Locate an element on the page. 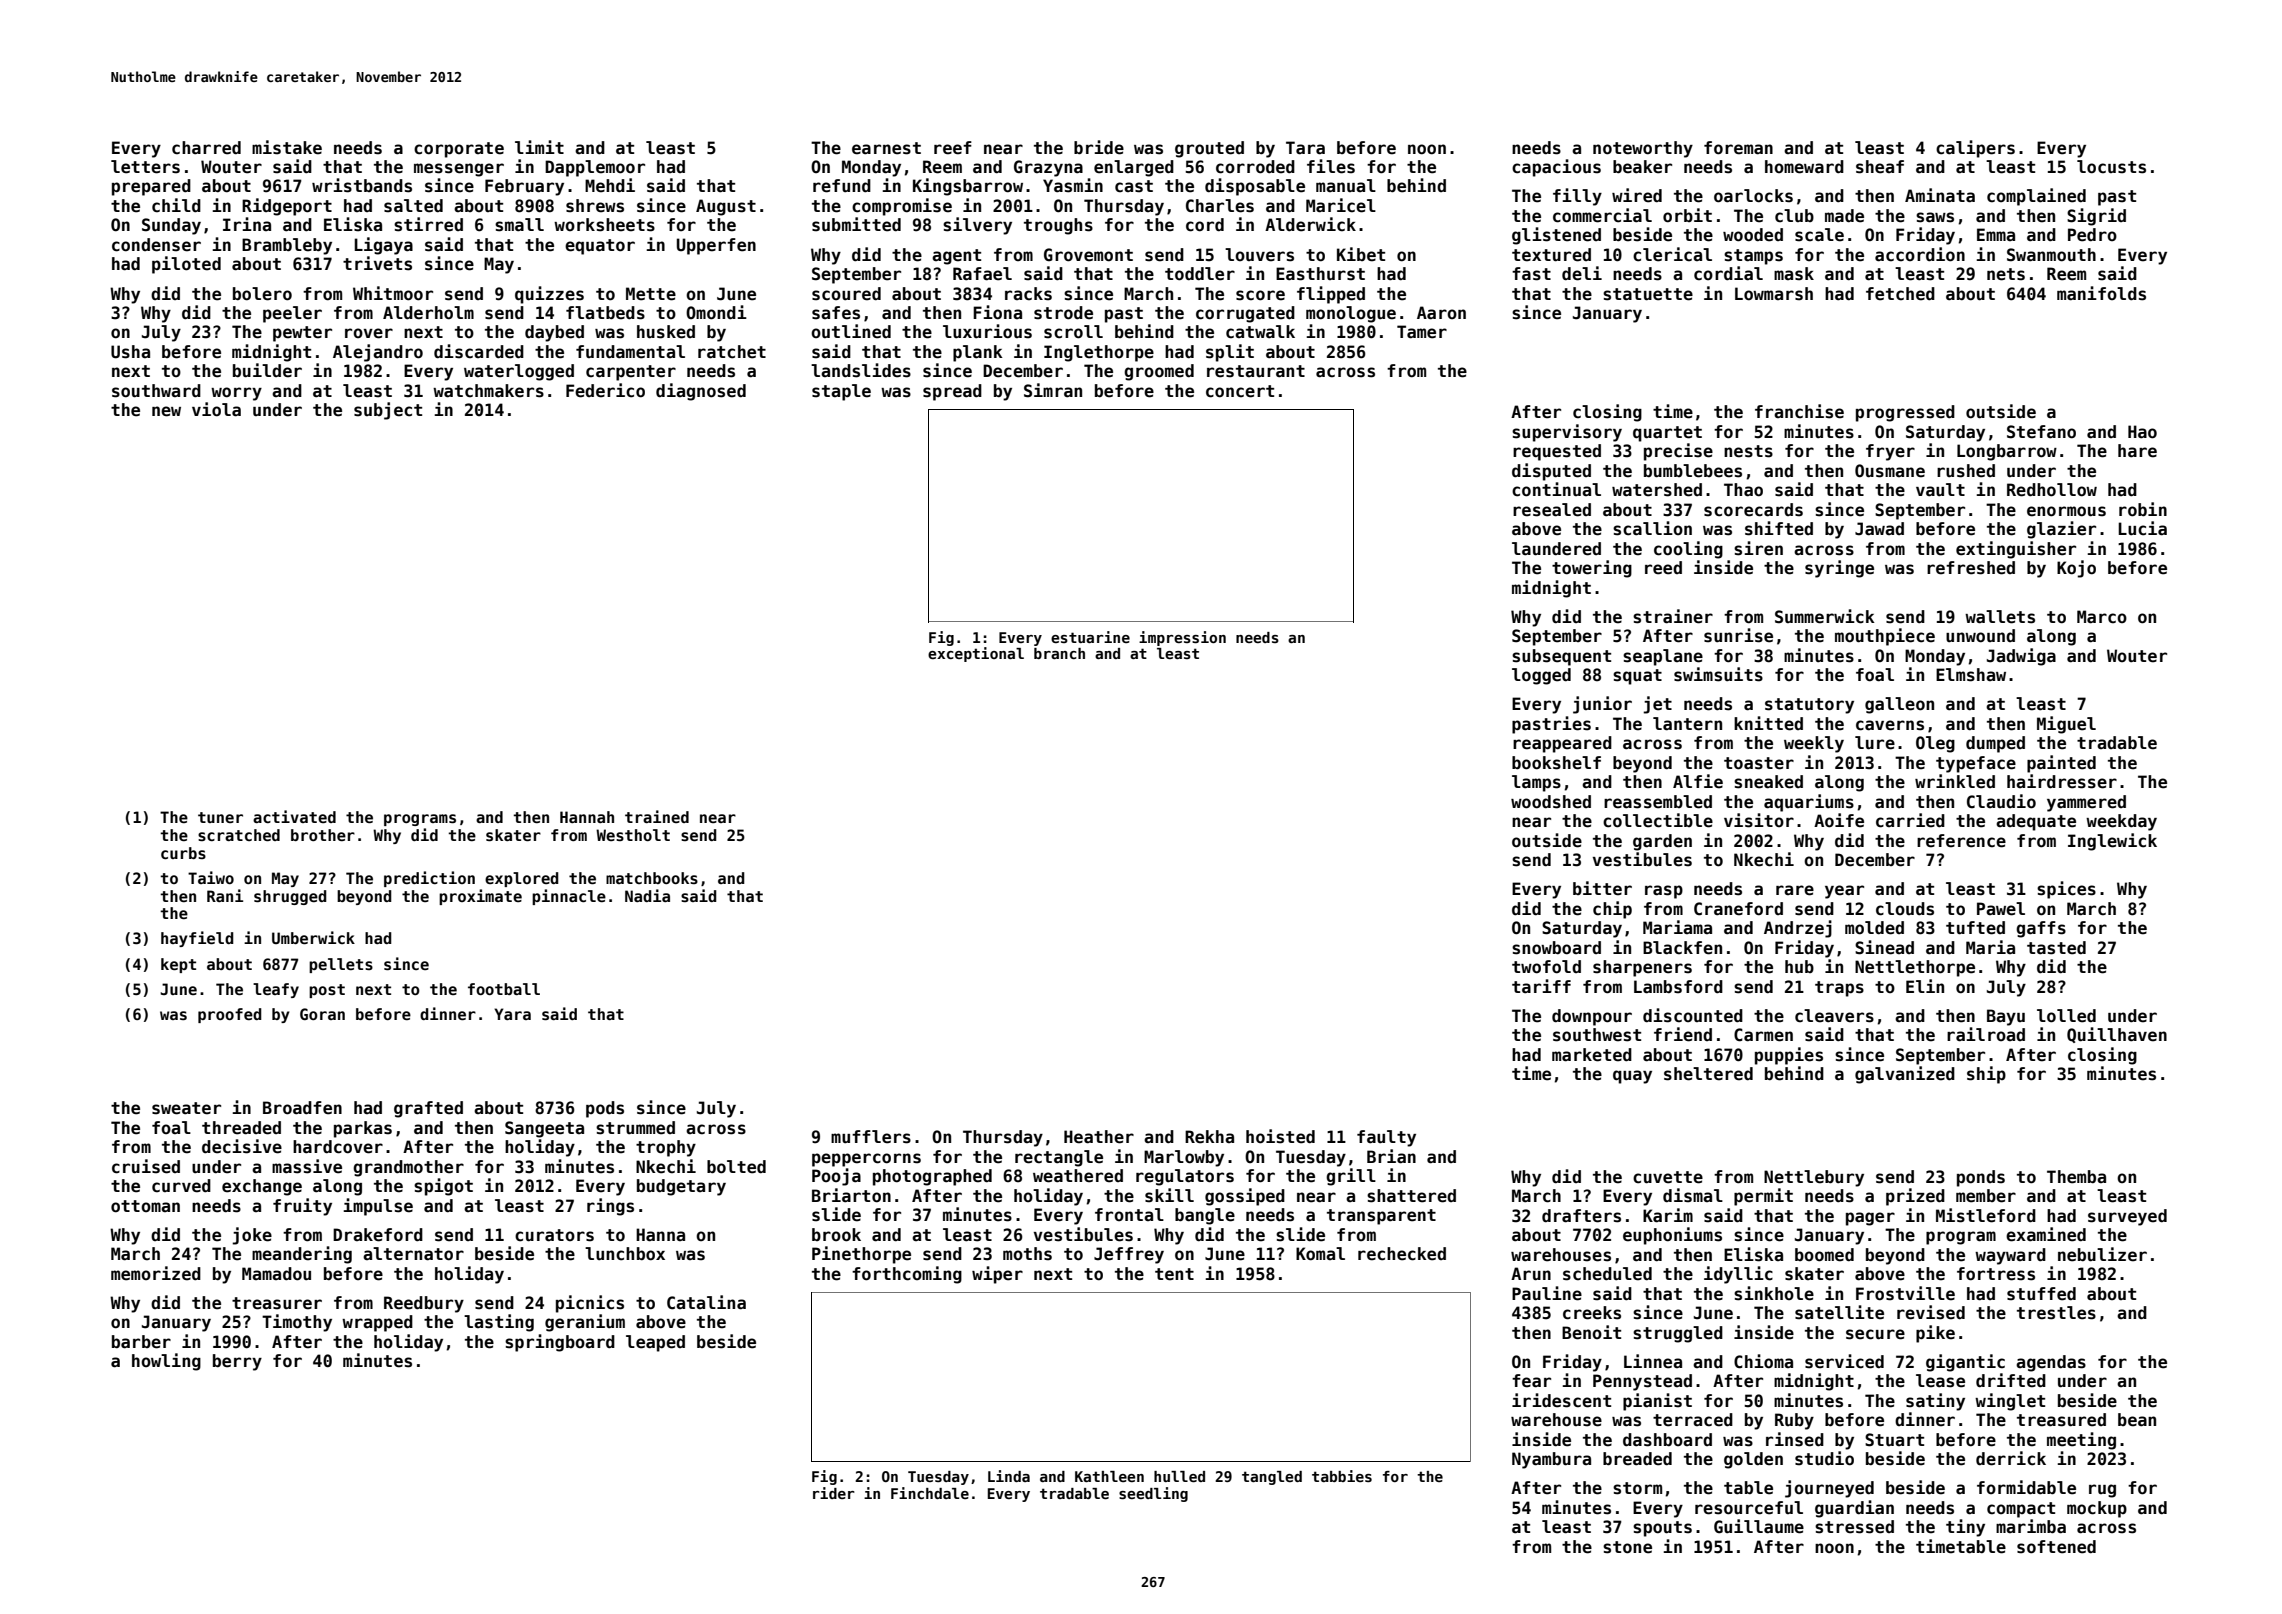 The width and height of the document is (2282, 1614). kept is located at coordinates (178, 965).
